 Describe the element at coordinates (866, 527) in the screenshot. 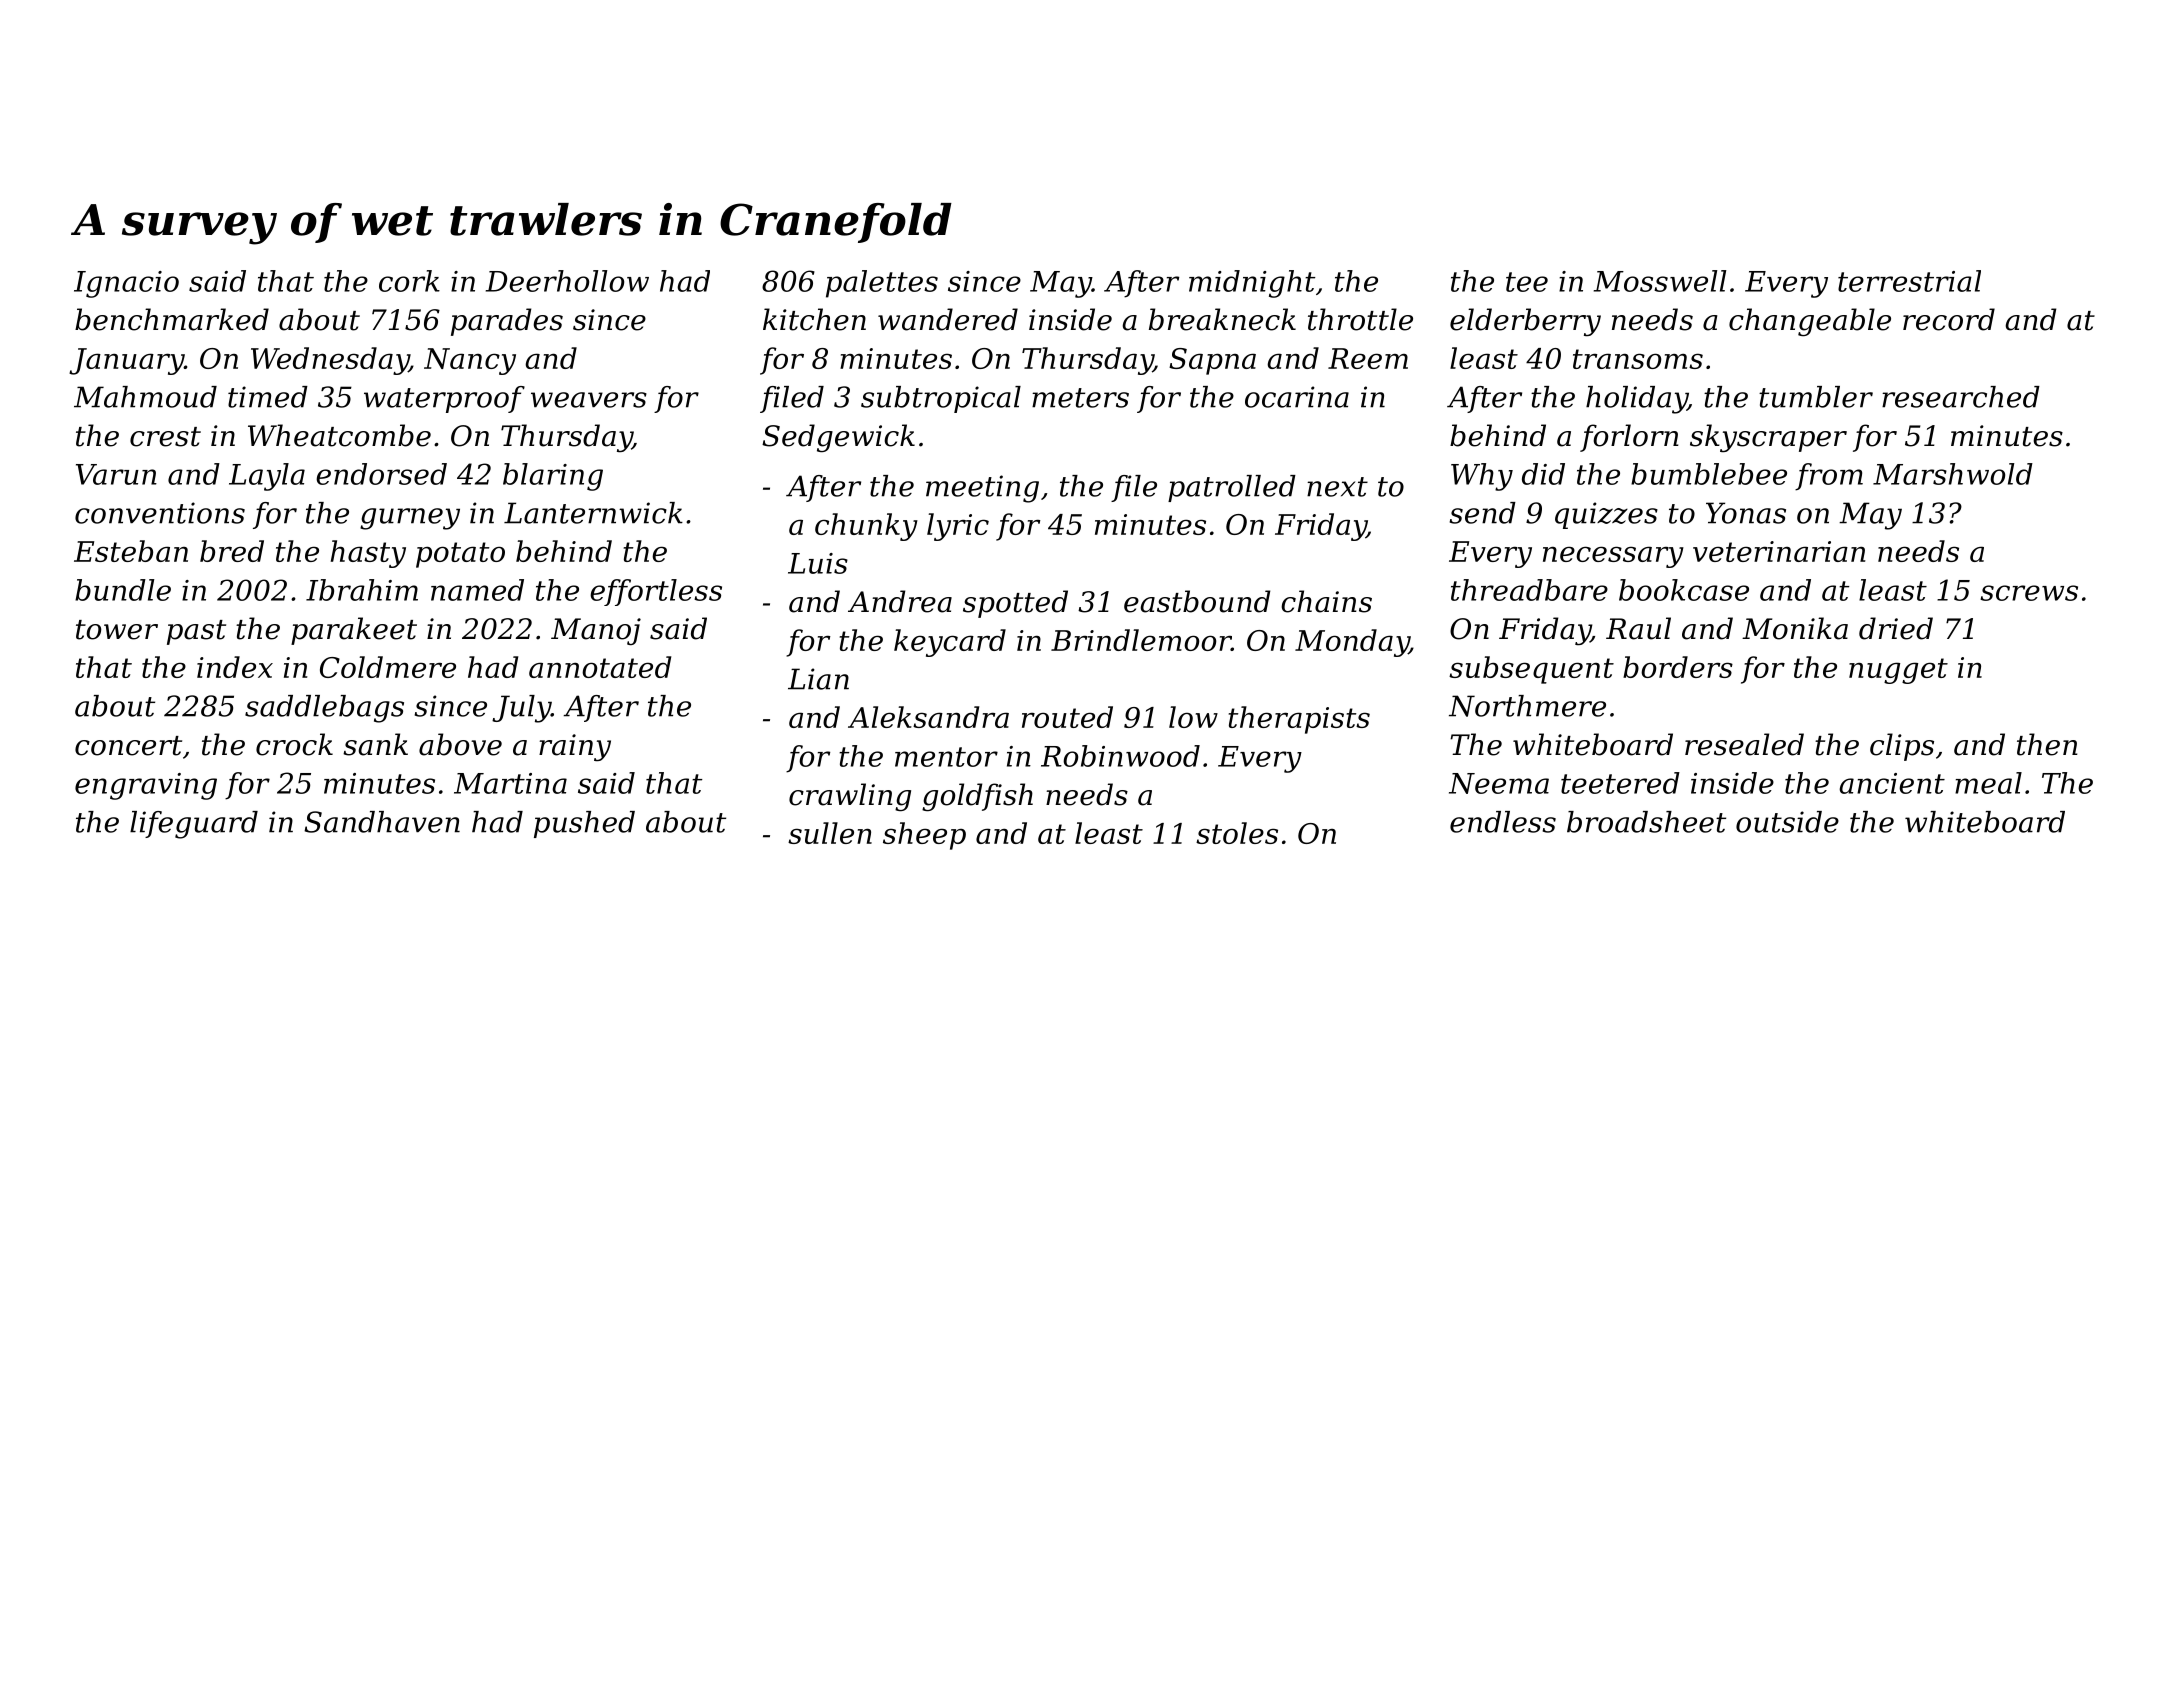

I see `chunky` at that location.
